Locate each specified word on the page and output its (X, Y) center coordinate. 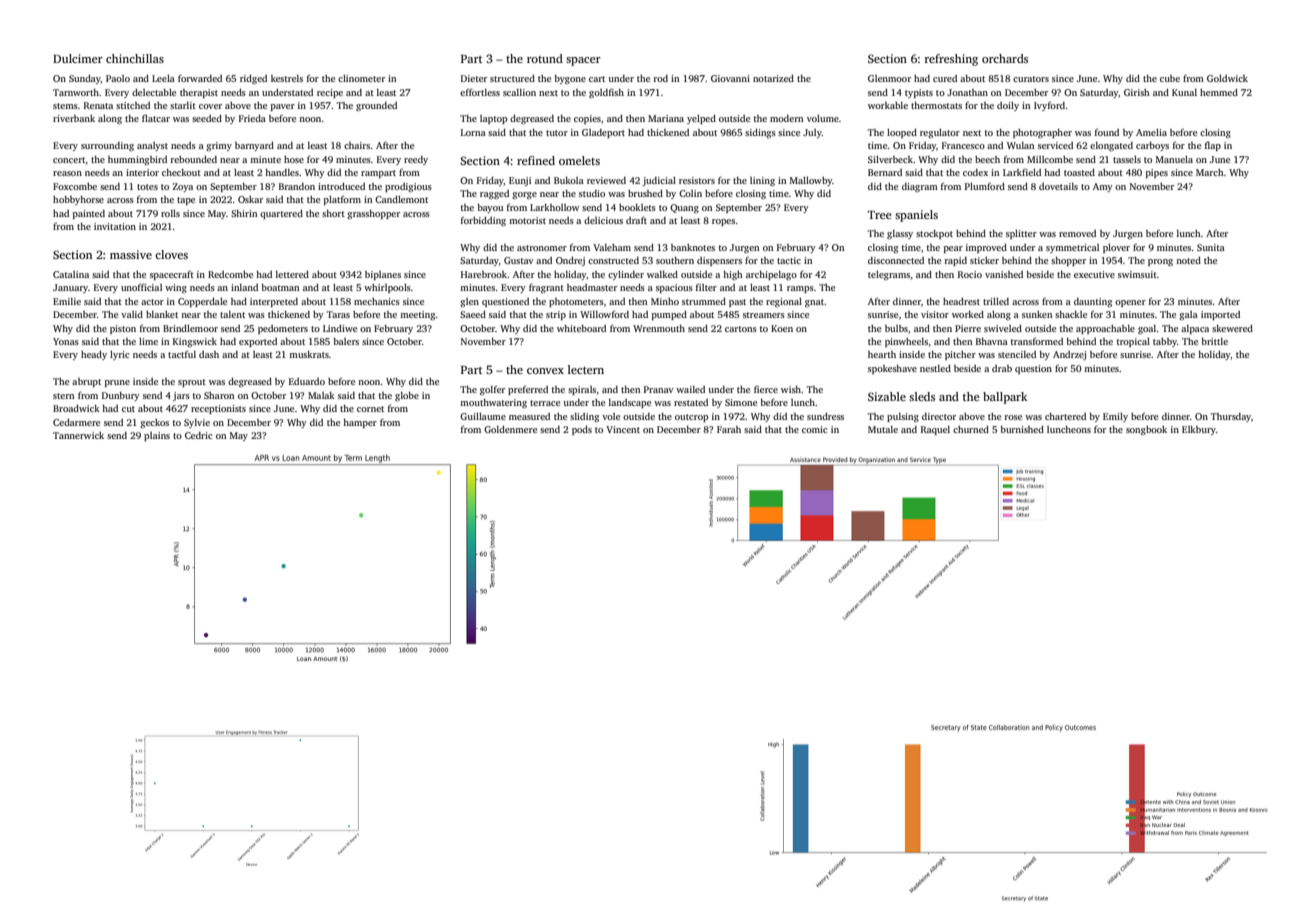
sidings (760, 133)
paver (283, 107)
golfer (492, 390)
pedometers (283, 329)
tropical (1133, 342)
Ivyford (1049, 106)
